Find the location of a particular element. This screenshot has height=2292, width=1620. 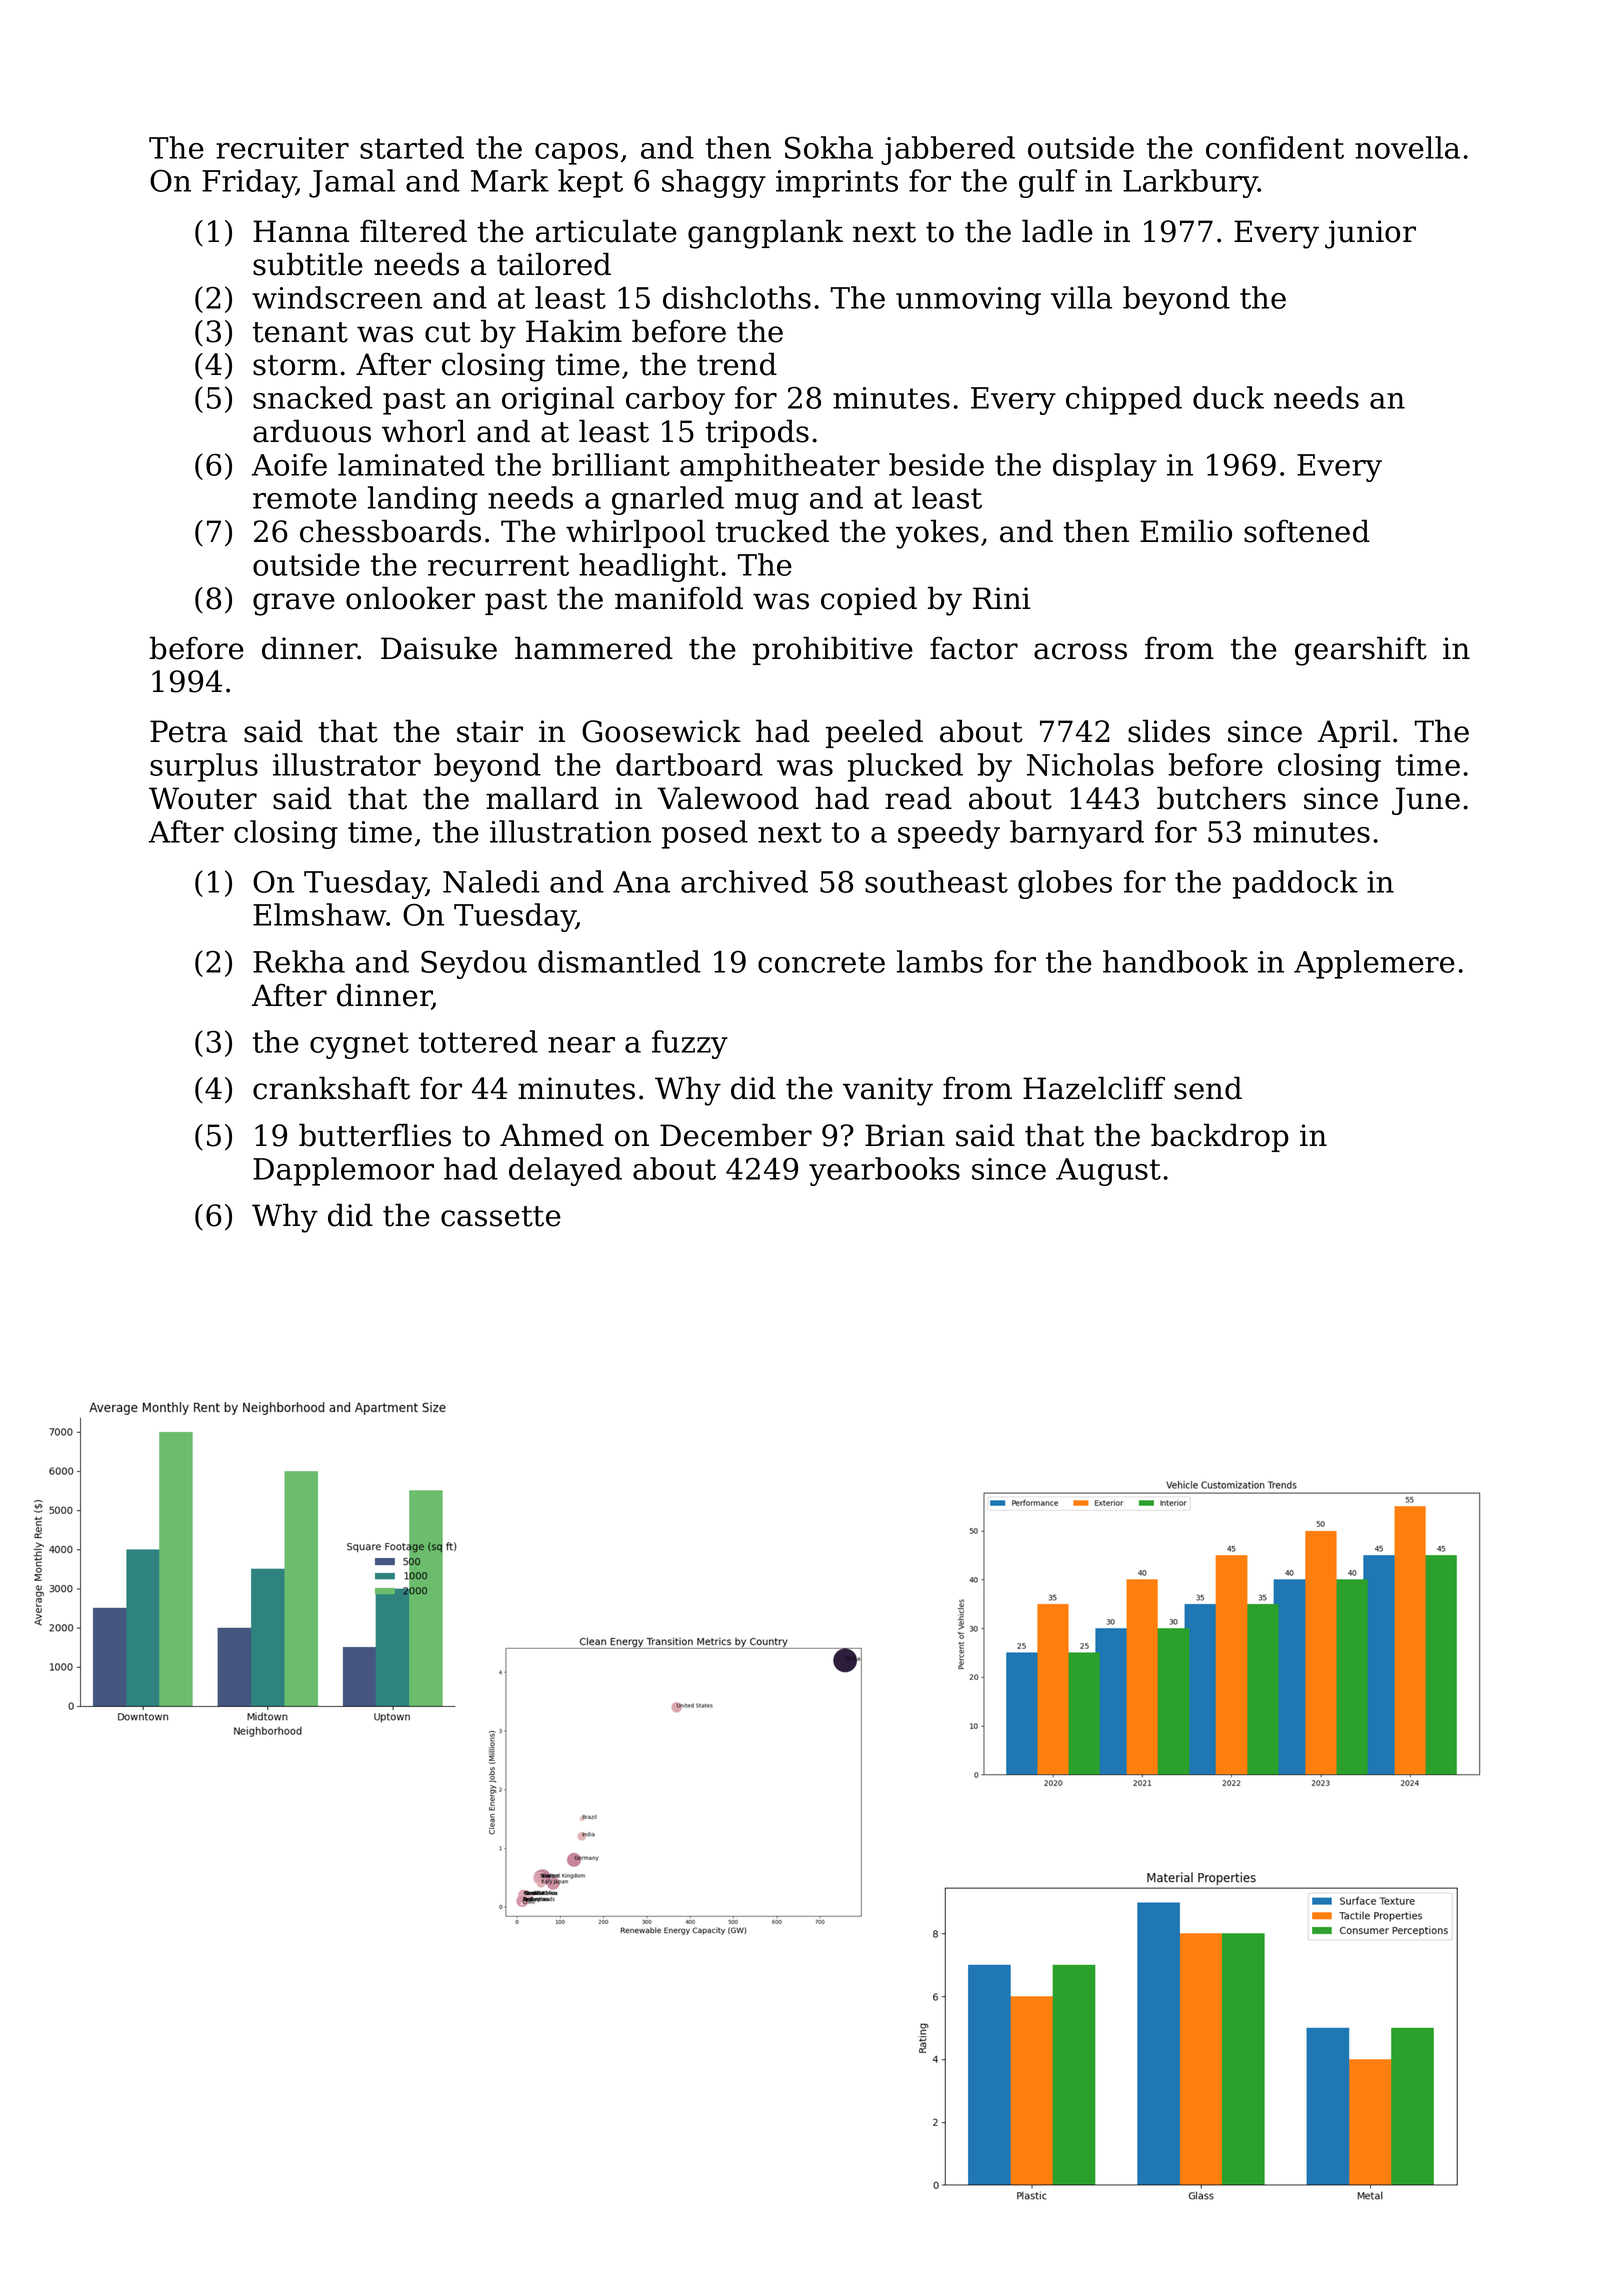

Daisuke is located at coordinates (439, 648).
